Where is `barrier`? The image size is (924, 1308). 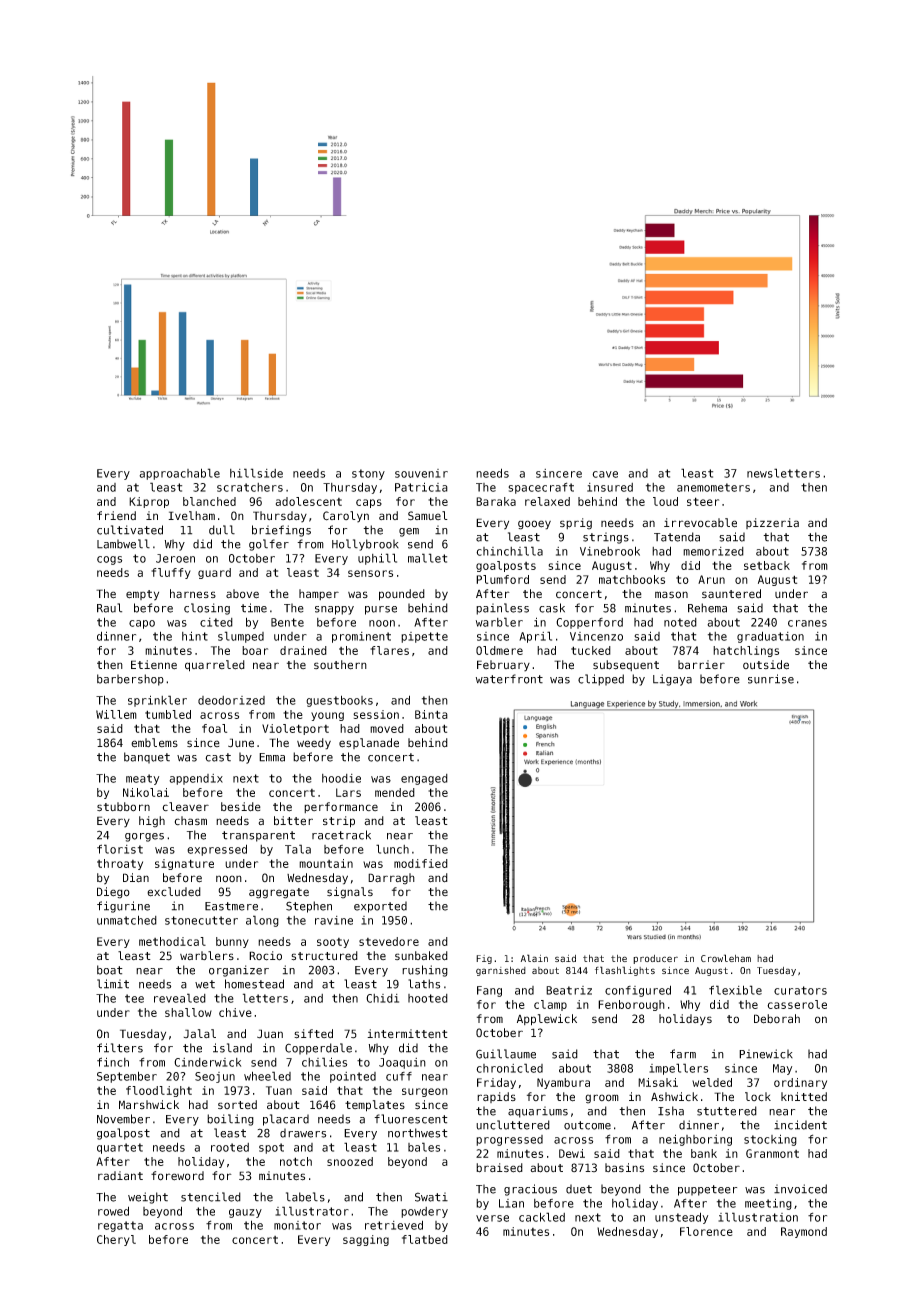
barrier is located at coordinates (701, 664).
